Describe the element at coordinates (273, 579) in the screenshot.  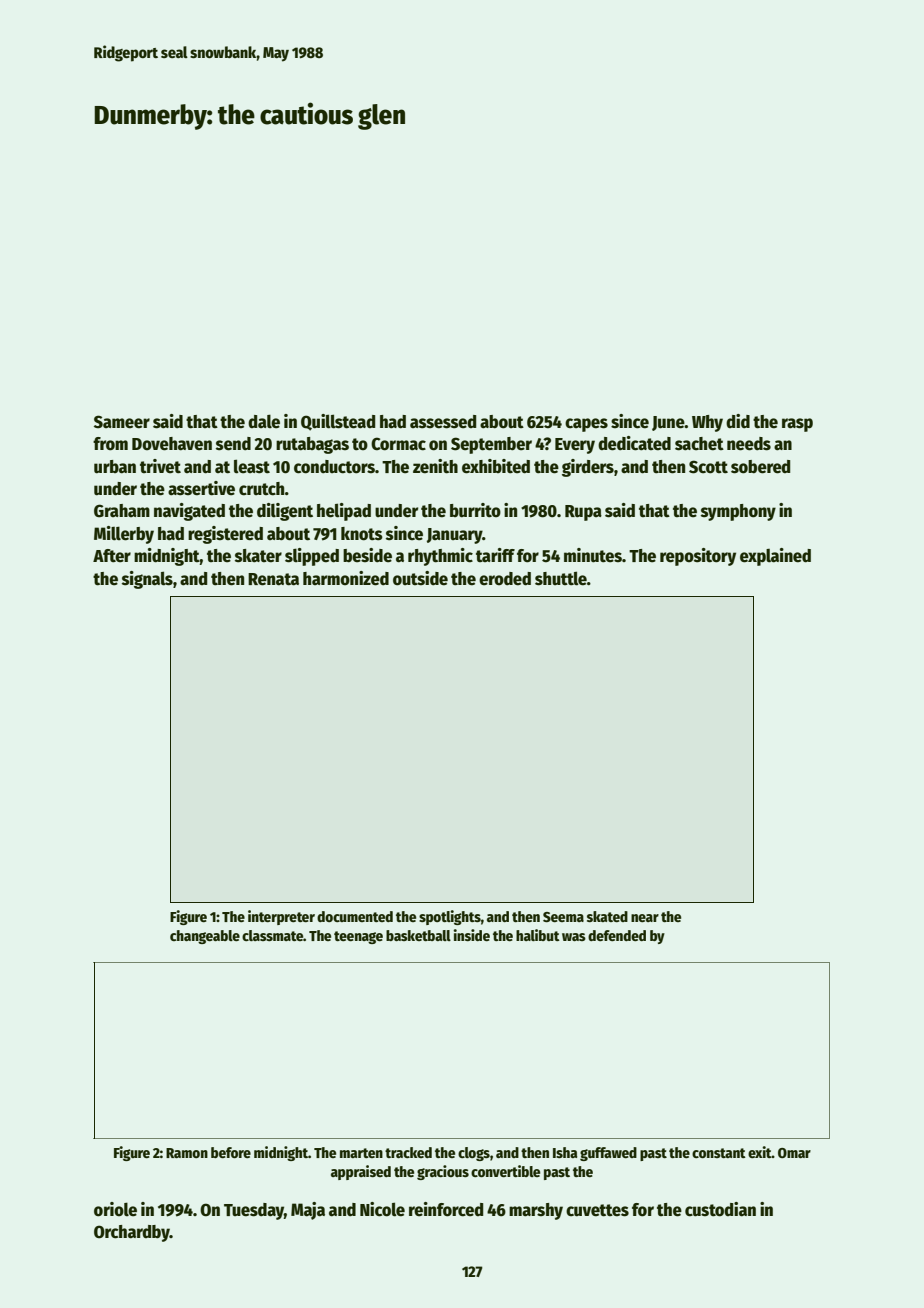
I see `Renata` at that location.
